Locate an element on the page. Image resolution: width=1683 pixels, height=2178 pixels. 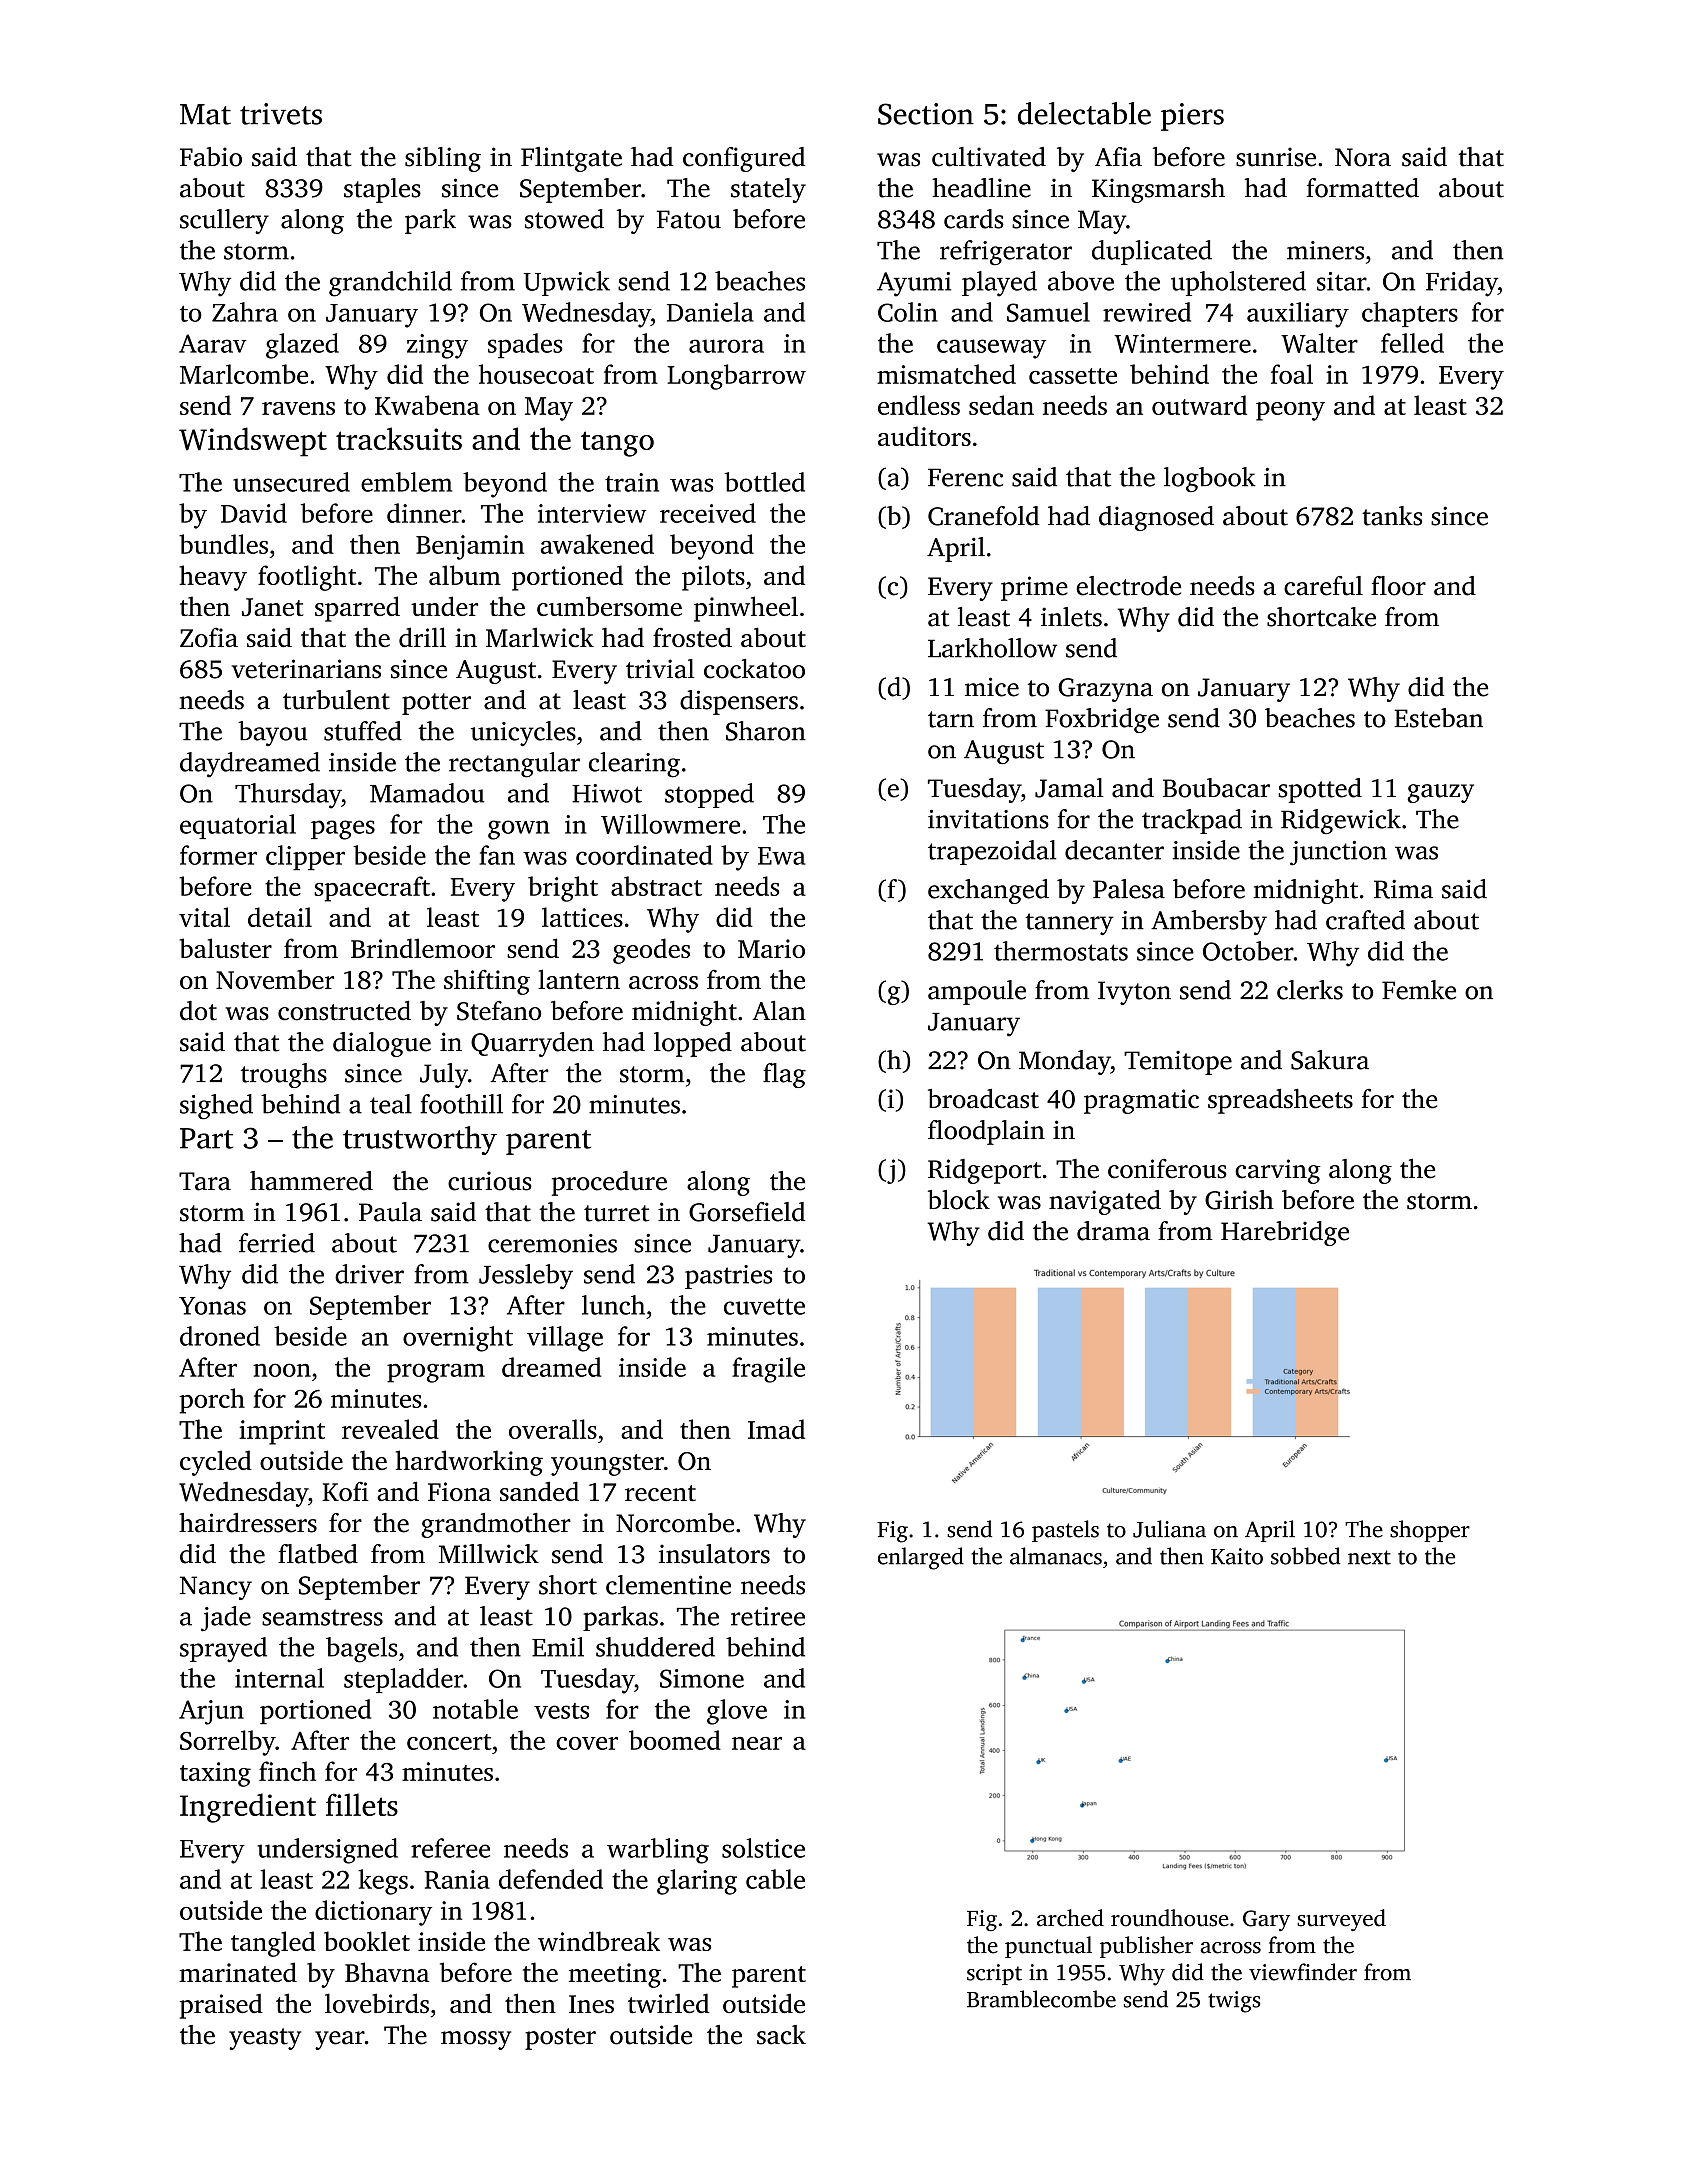
mossy is located at coordinates (476, 2040).
